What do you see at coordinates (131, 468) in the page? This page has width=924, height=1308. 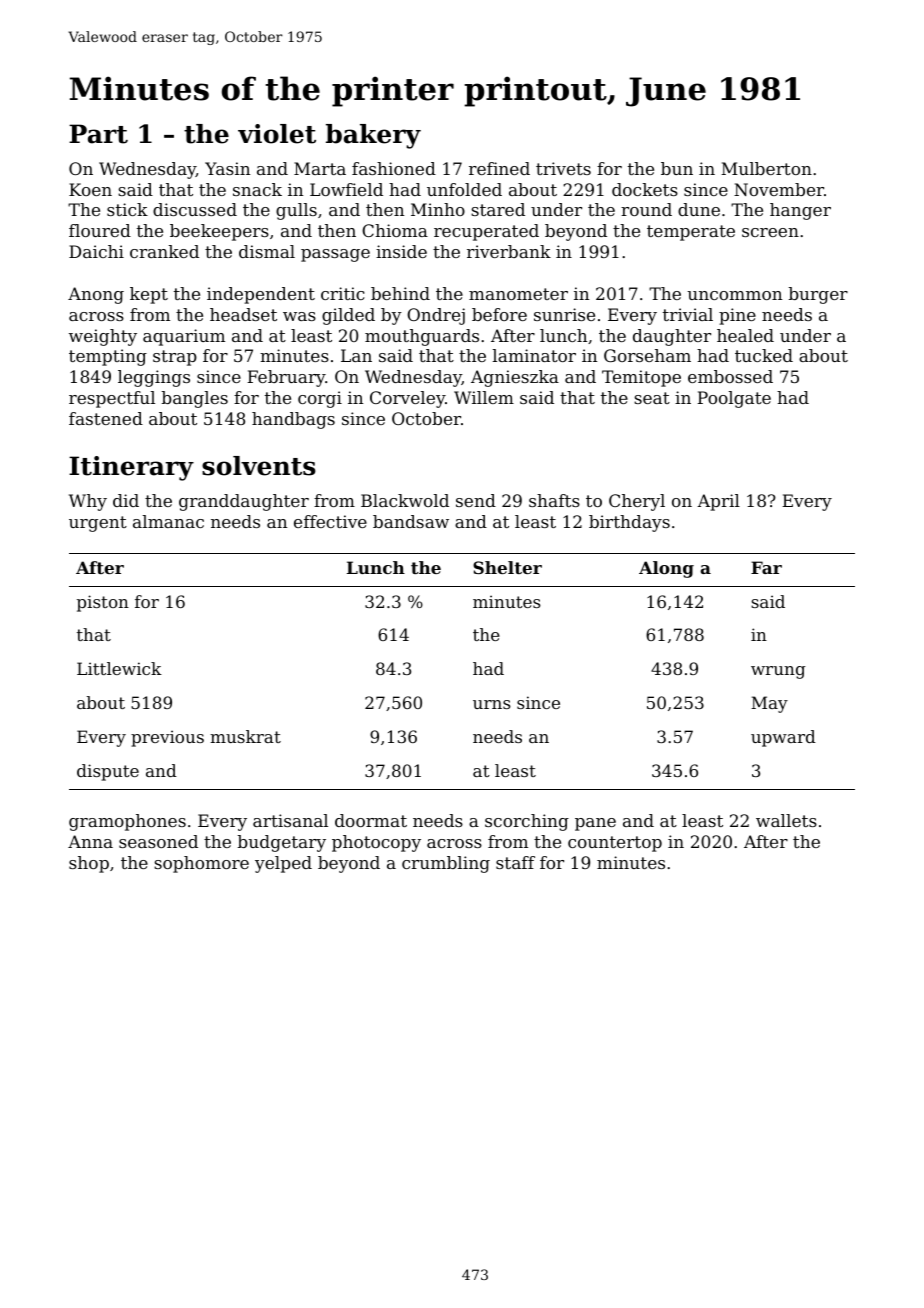 I see `Itinerary` at bounding box center [131, 468].
